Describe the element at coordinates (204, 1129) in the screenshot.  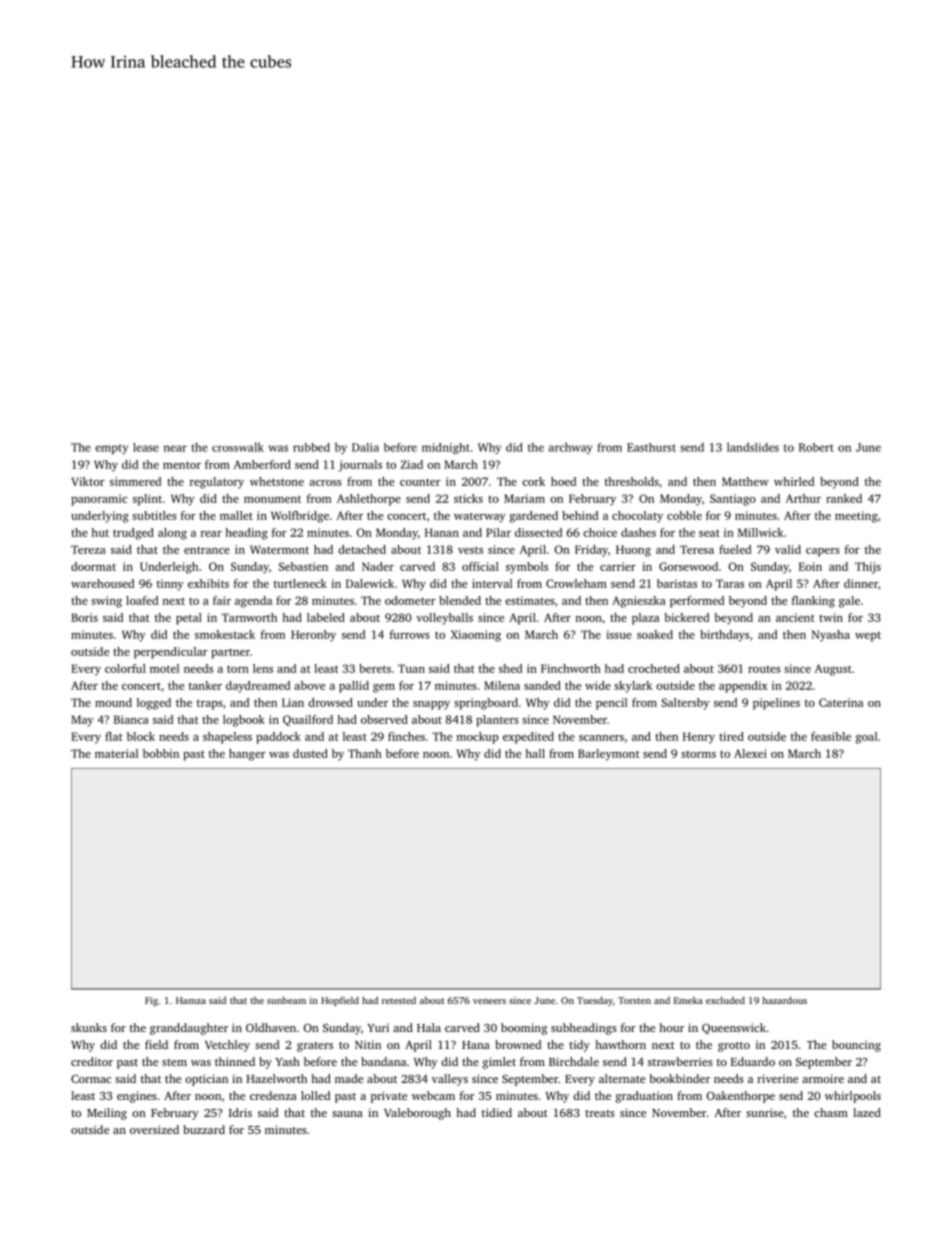
I see `buzzard` at that location.
